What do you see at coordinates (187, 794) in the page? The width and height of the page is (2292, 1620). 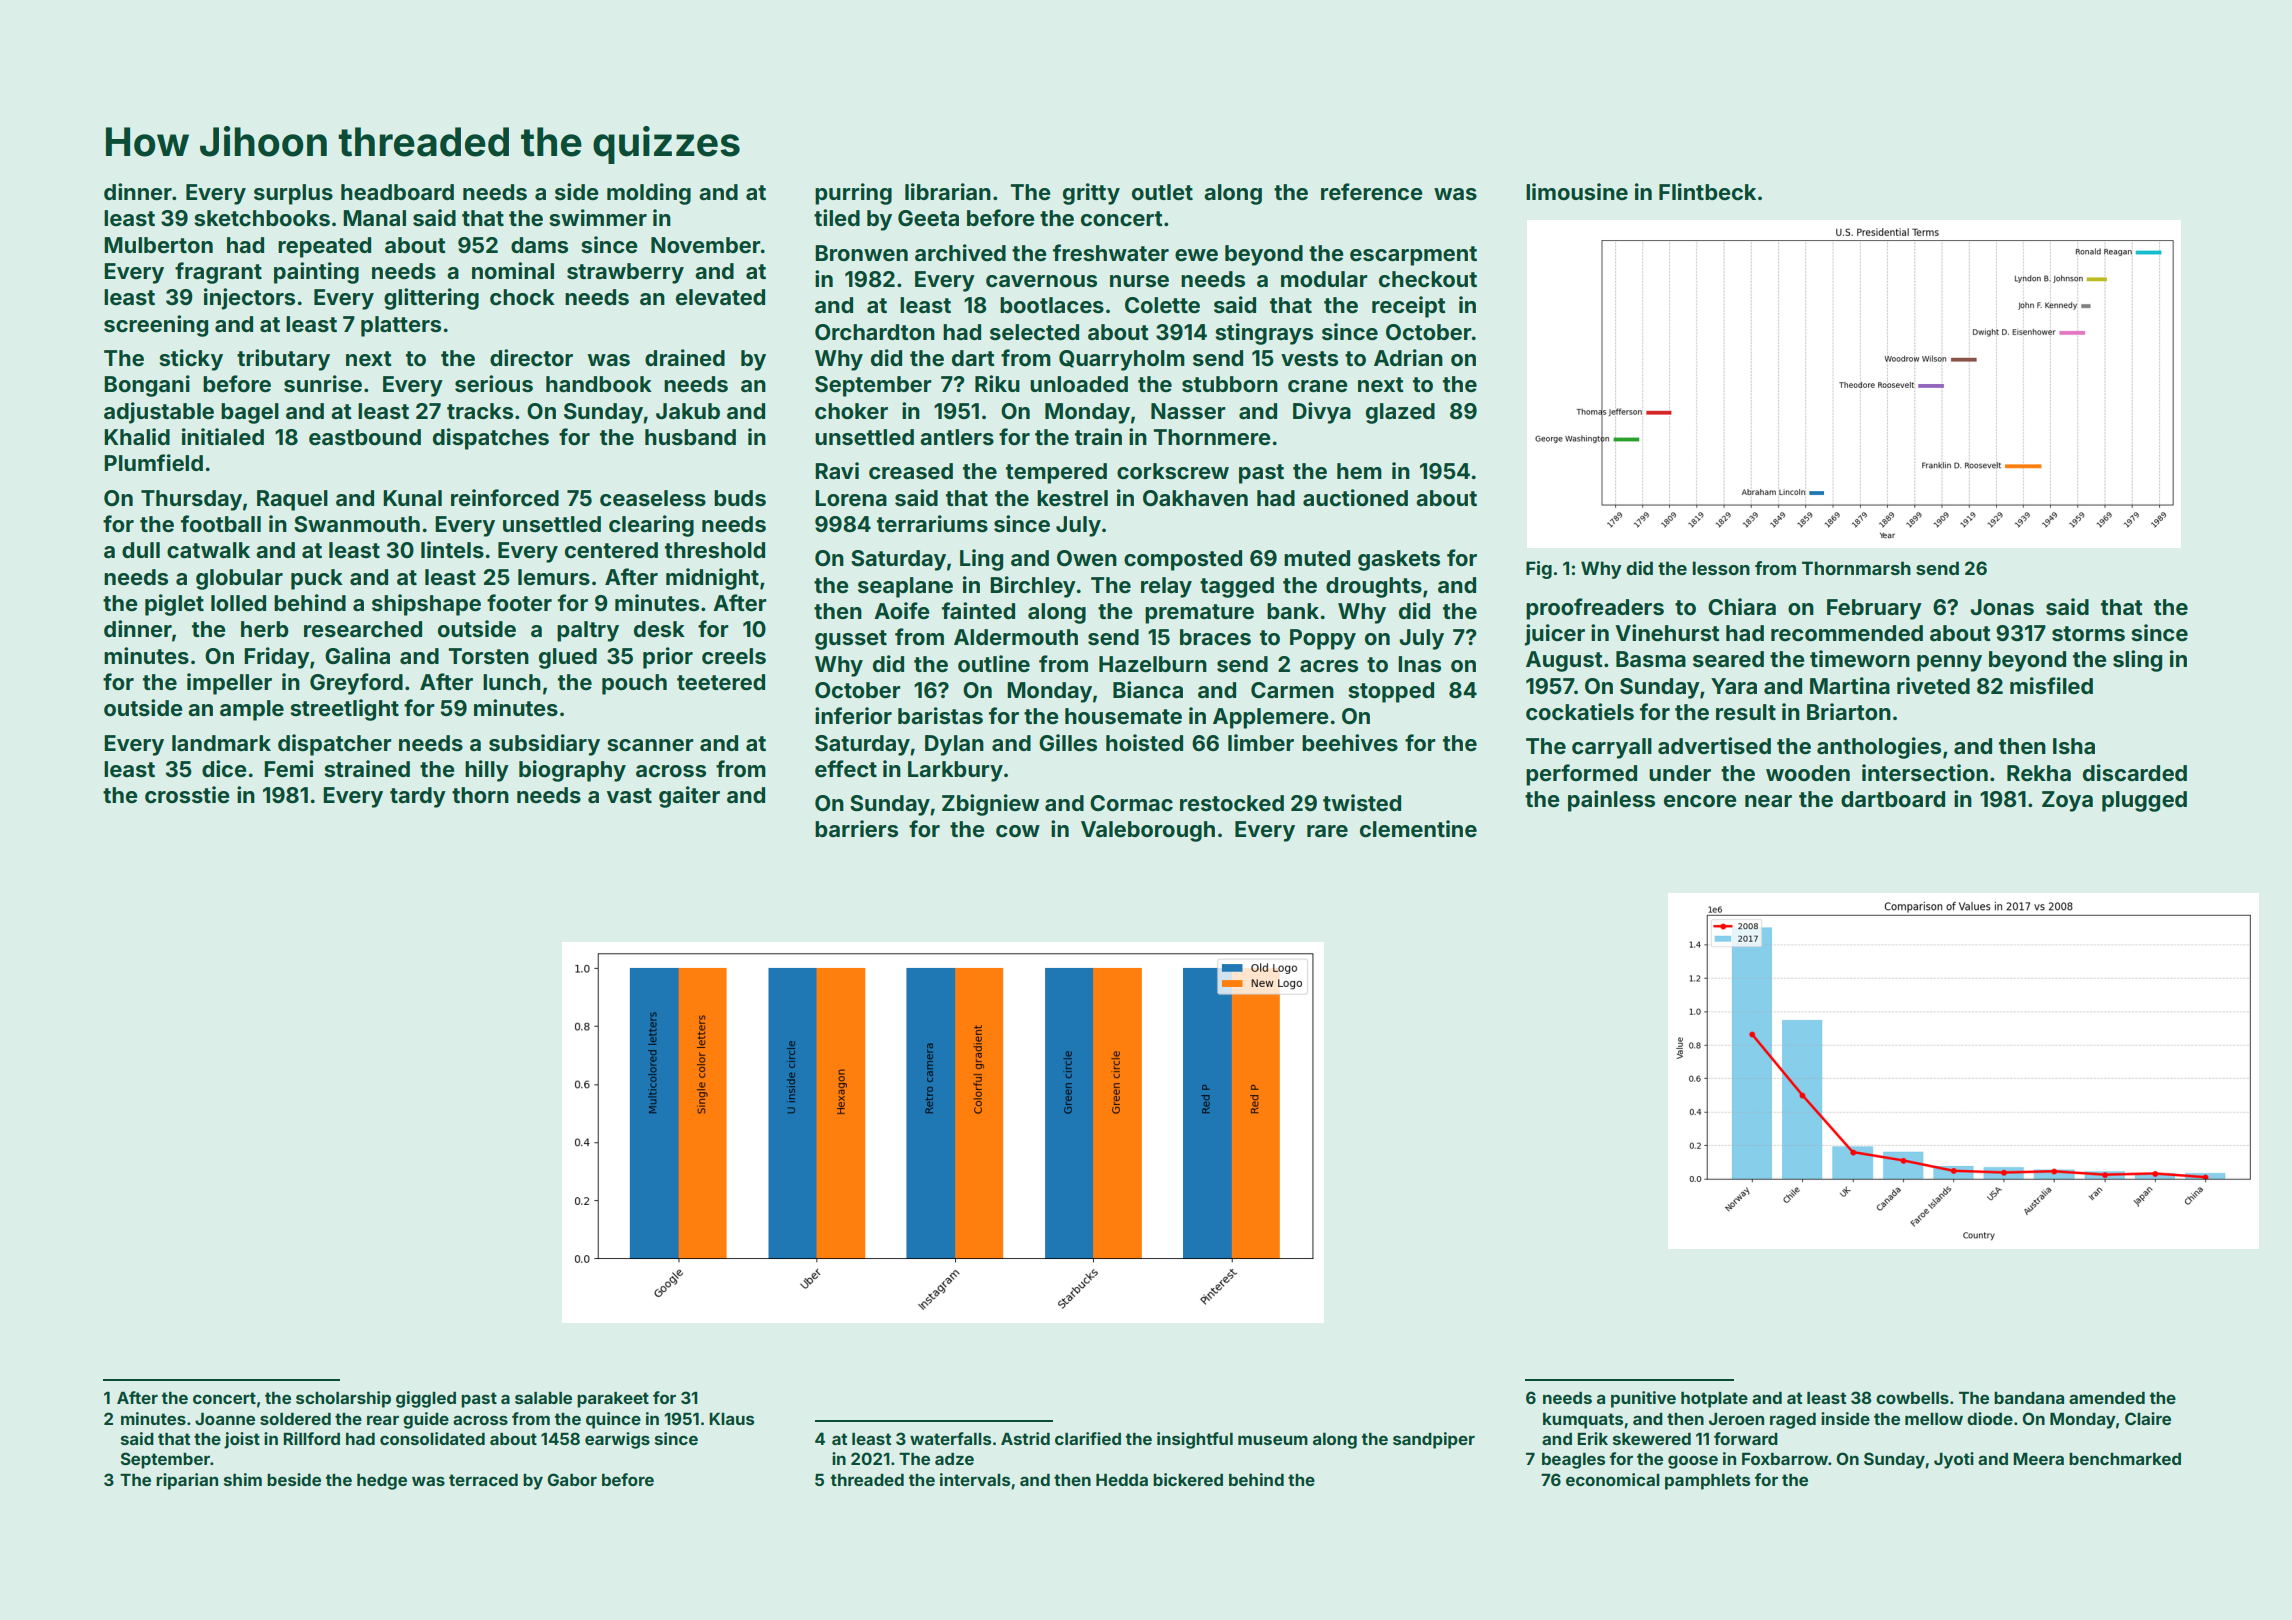 I see `crosstie` at bounding box center [187, 794].
